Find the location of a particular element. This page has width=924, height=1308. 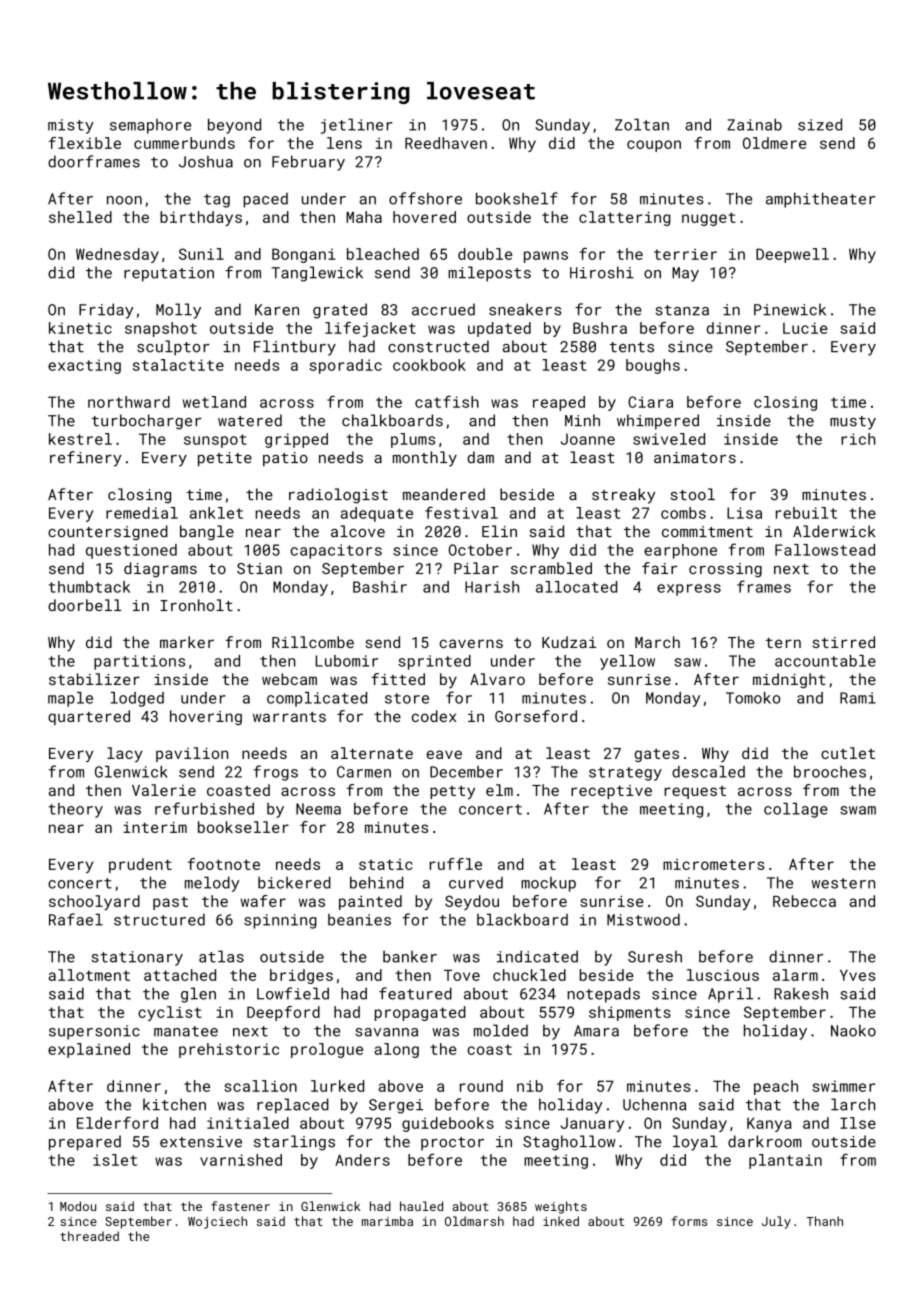

swam is located at coordinates (858, 810).
